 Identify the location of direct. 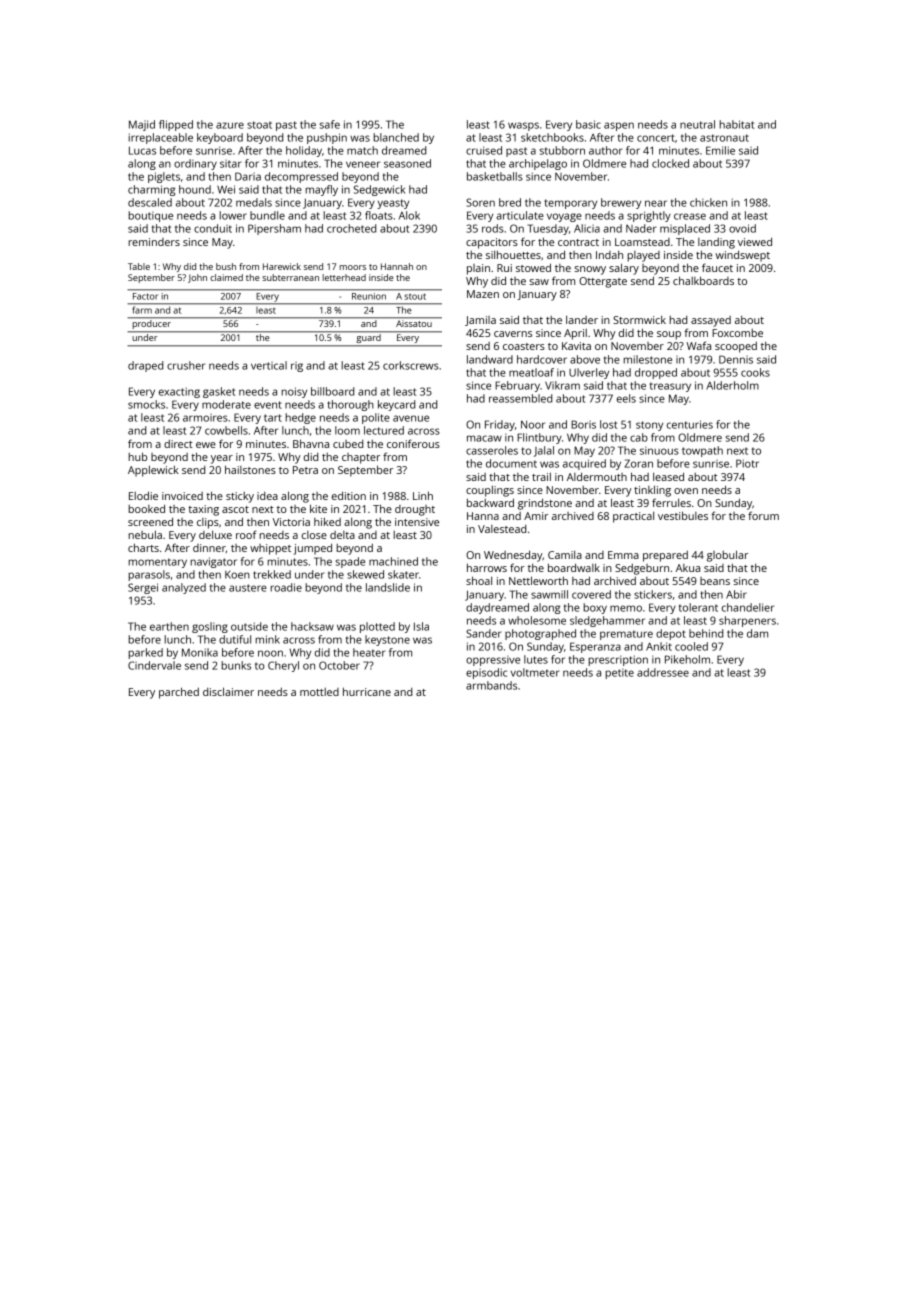
(178, 444).
